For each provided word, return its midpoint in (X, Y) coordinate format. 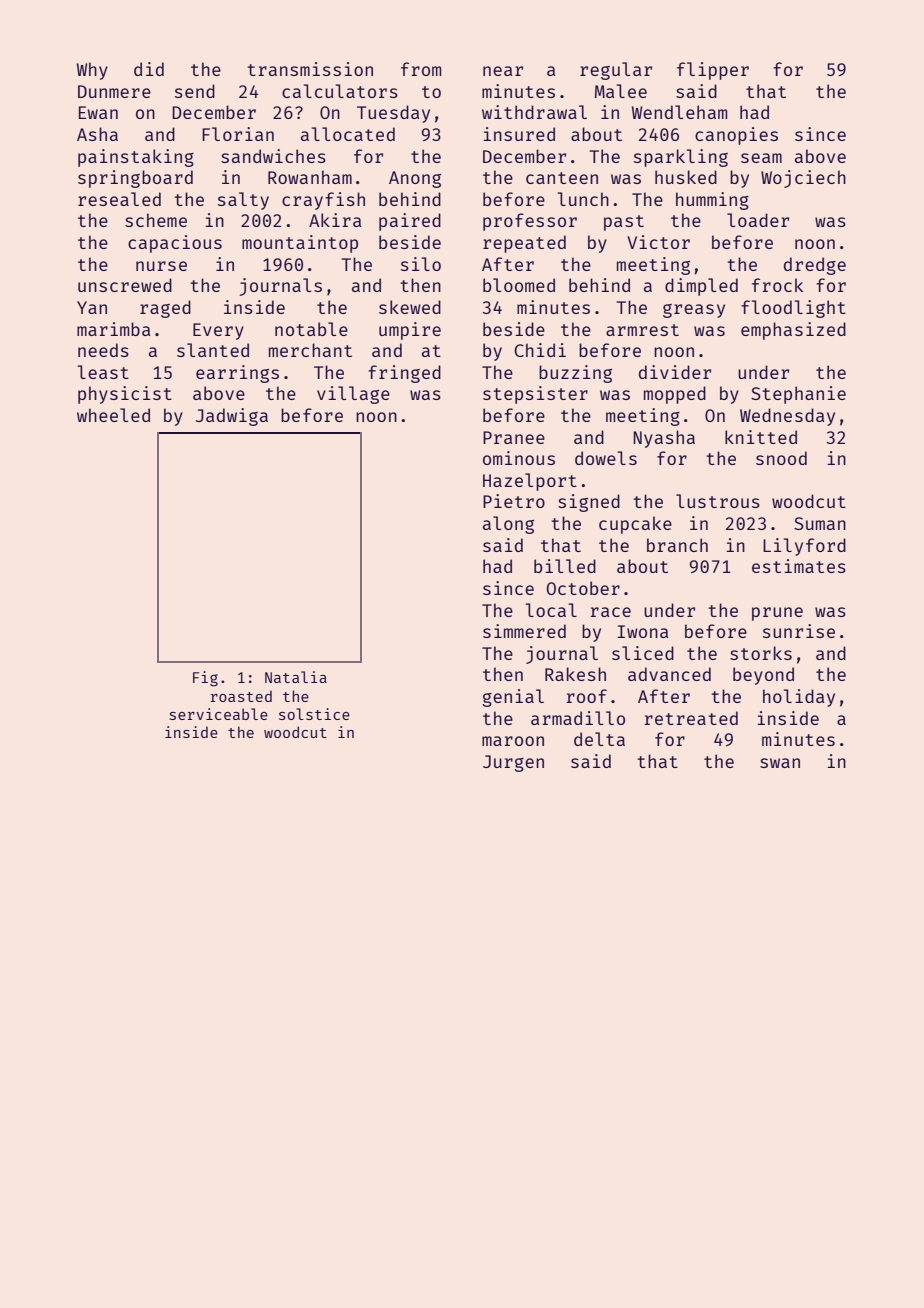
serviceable (219, 714)
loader (758, 220)
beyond (763, 676)
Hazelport (530, 482)
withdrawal (534, 112)
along (508, 525)
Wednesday (787, 417)
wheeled (113, 415)
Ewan (98, 112)
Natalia (296, 677)
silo (421, 264)
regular (616, 71)
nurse (161, 266)
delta (599, 739)
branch (677, 545)
